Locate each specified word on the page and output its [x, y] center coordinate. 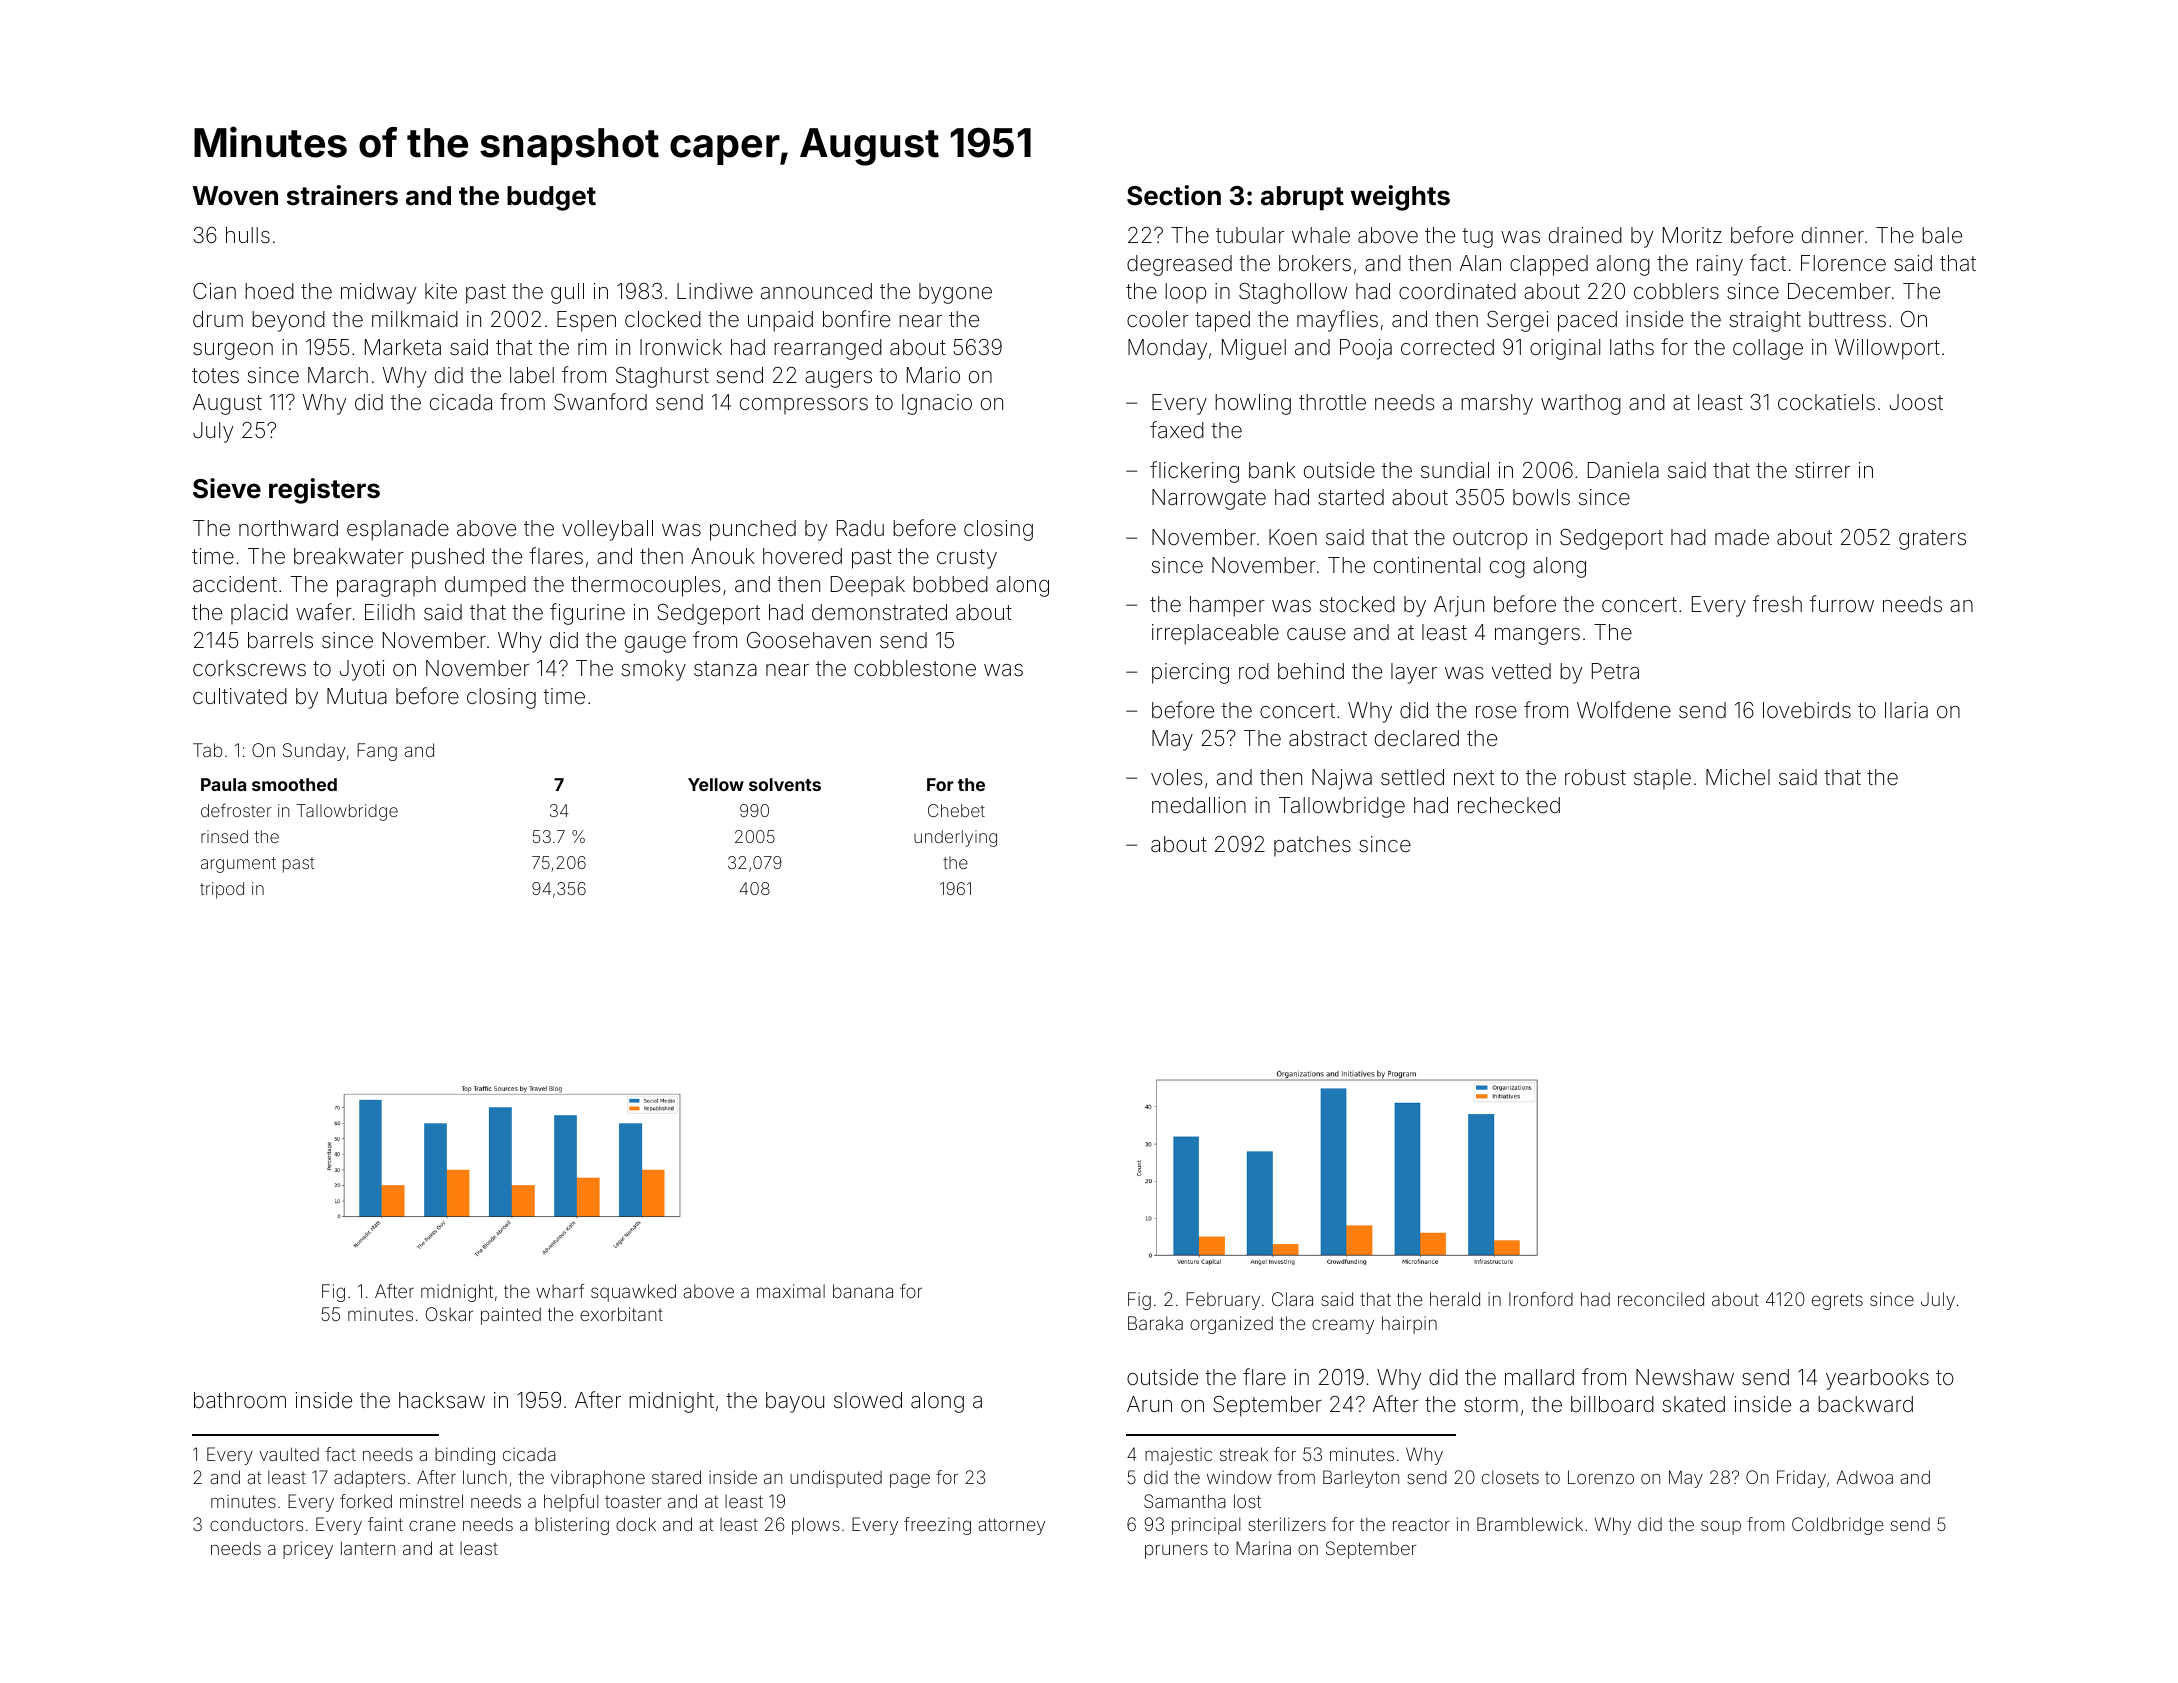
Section [1174, 195]
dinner [1833, 235]
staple [1662, 779]
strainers [342, 195]
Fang [377, 752]
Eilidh [390, 612]
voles [1176, 777]
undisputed [836, 1479]
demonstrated [879, 612]
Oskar [449, 1314]
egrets [1837, 1301]
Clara [1292, 1299]
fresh [1777, 604]
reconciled [1661, 1299]
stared [676, 1477]
